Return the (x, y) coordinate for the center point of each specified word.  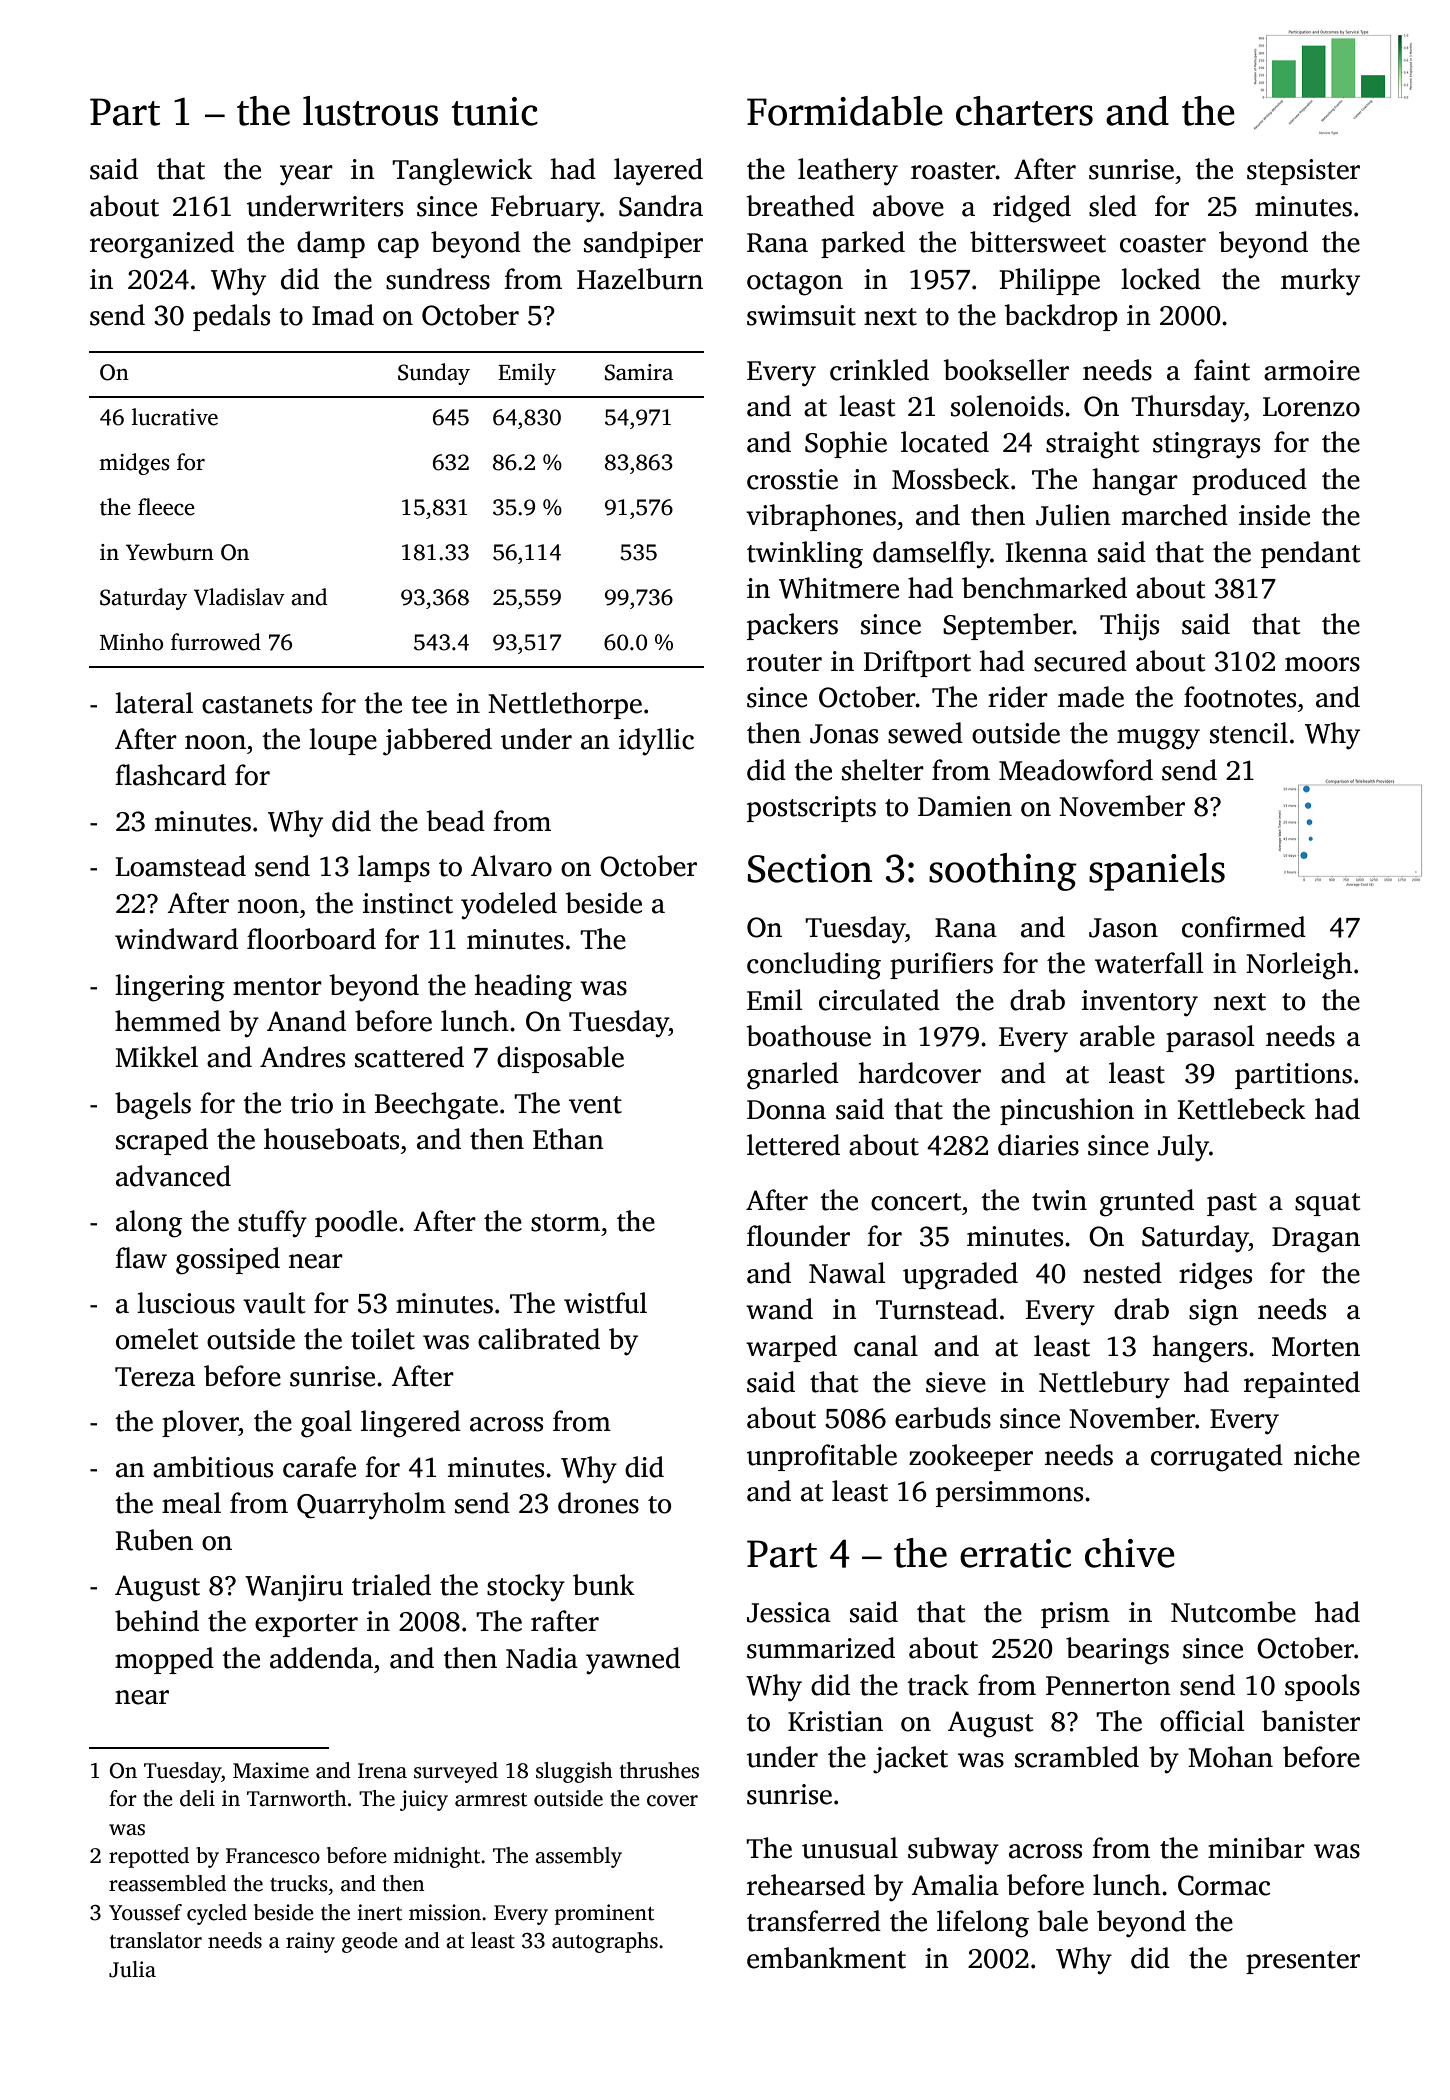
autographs (605, 1942)
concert (916, 1202)
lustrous (370, 111)
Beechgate (436, 1106)
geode (370, 1942)
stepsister (1303, 172)
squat (1327, 1204)
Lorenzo (1311, 407)
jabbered (437, 742)
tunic (494, 111)
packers (792, 626)
